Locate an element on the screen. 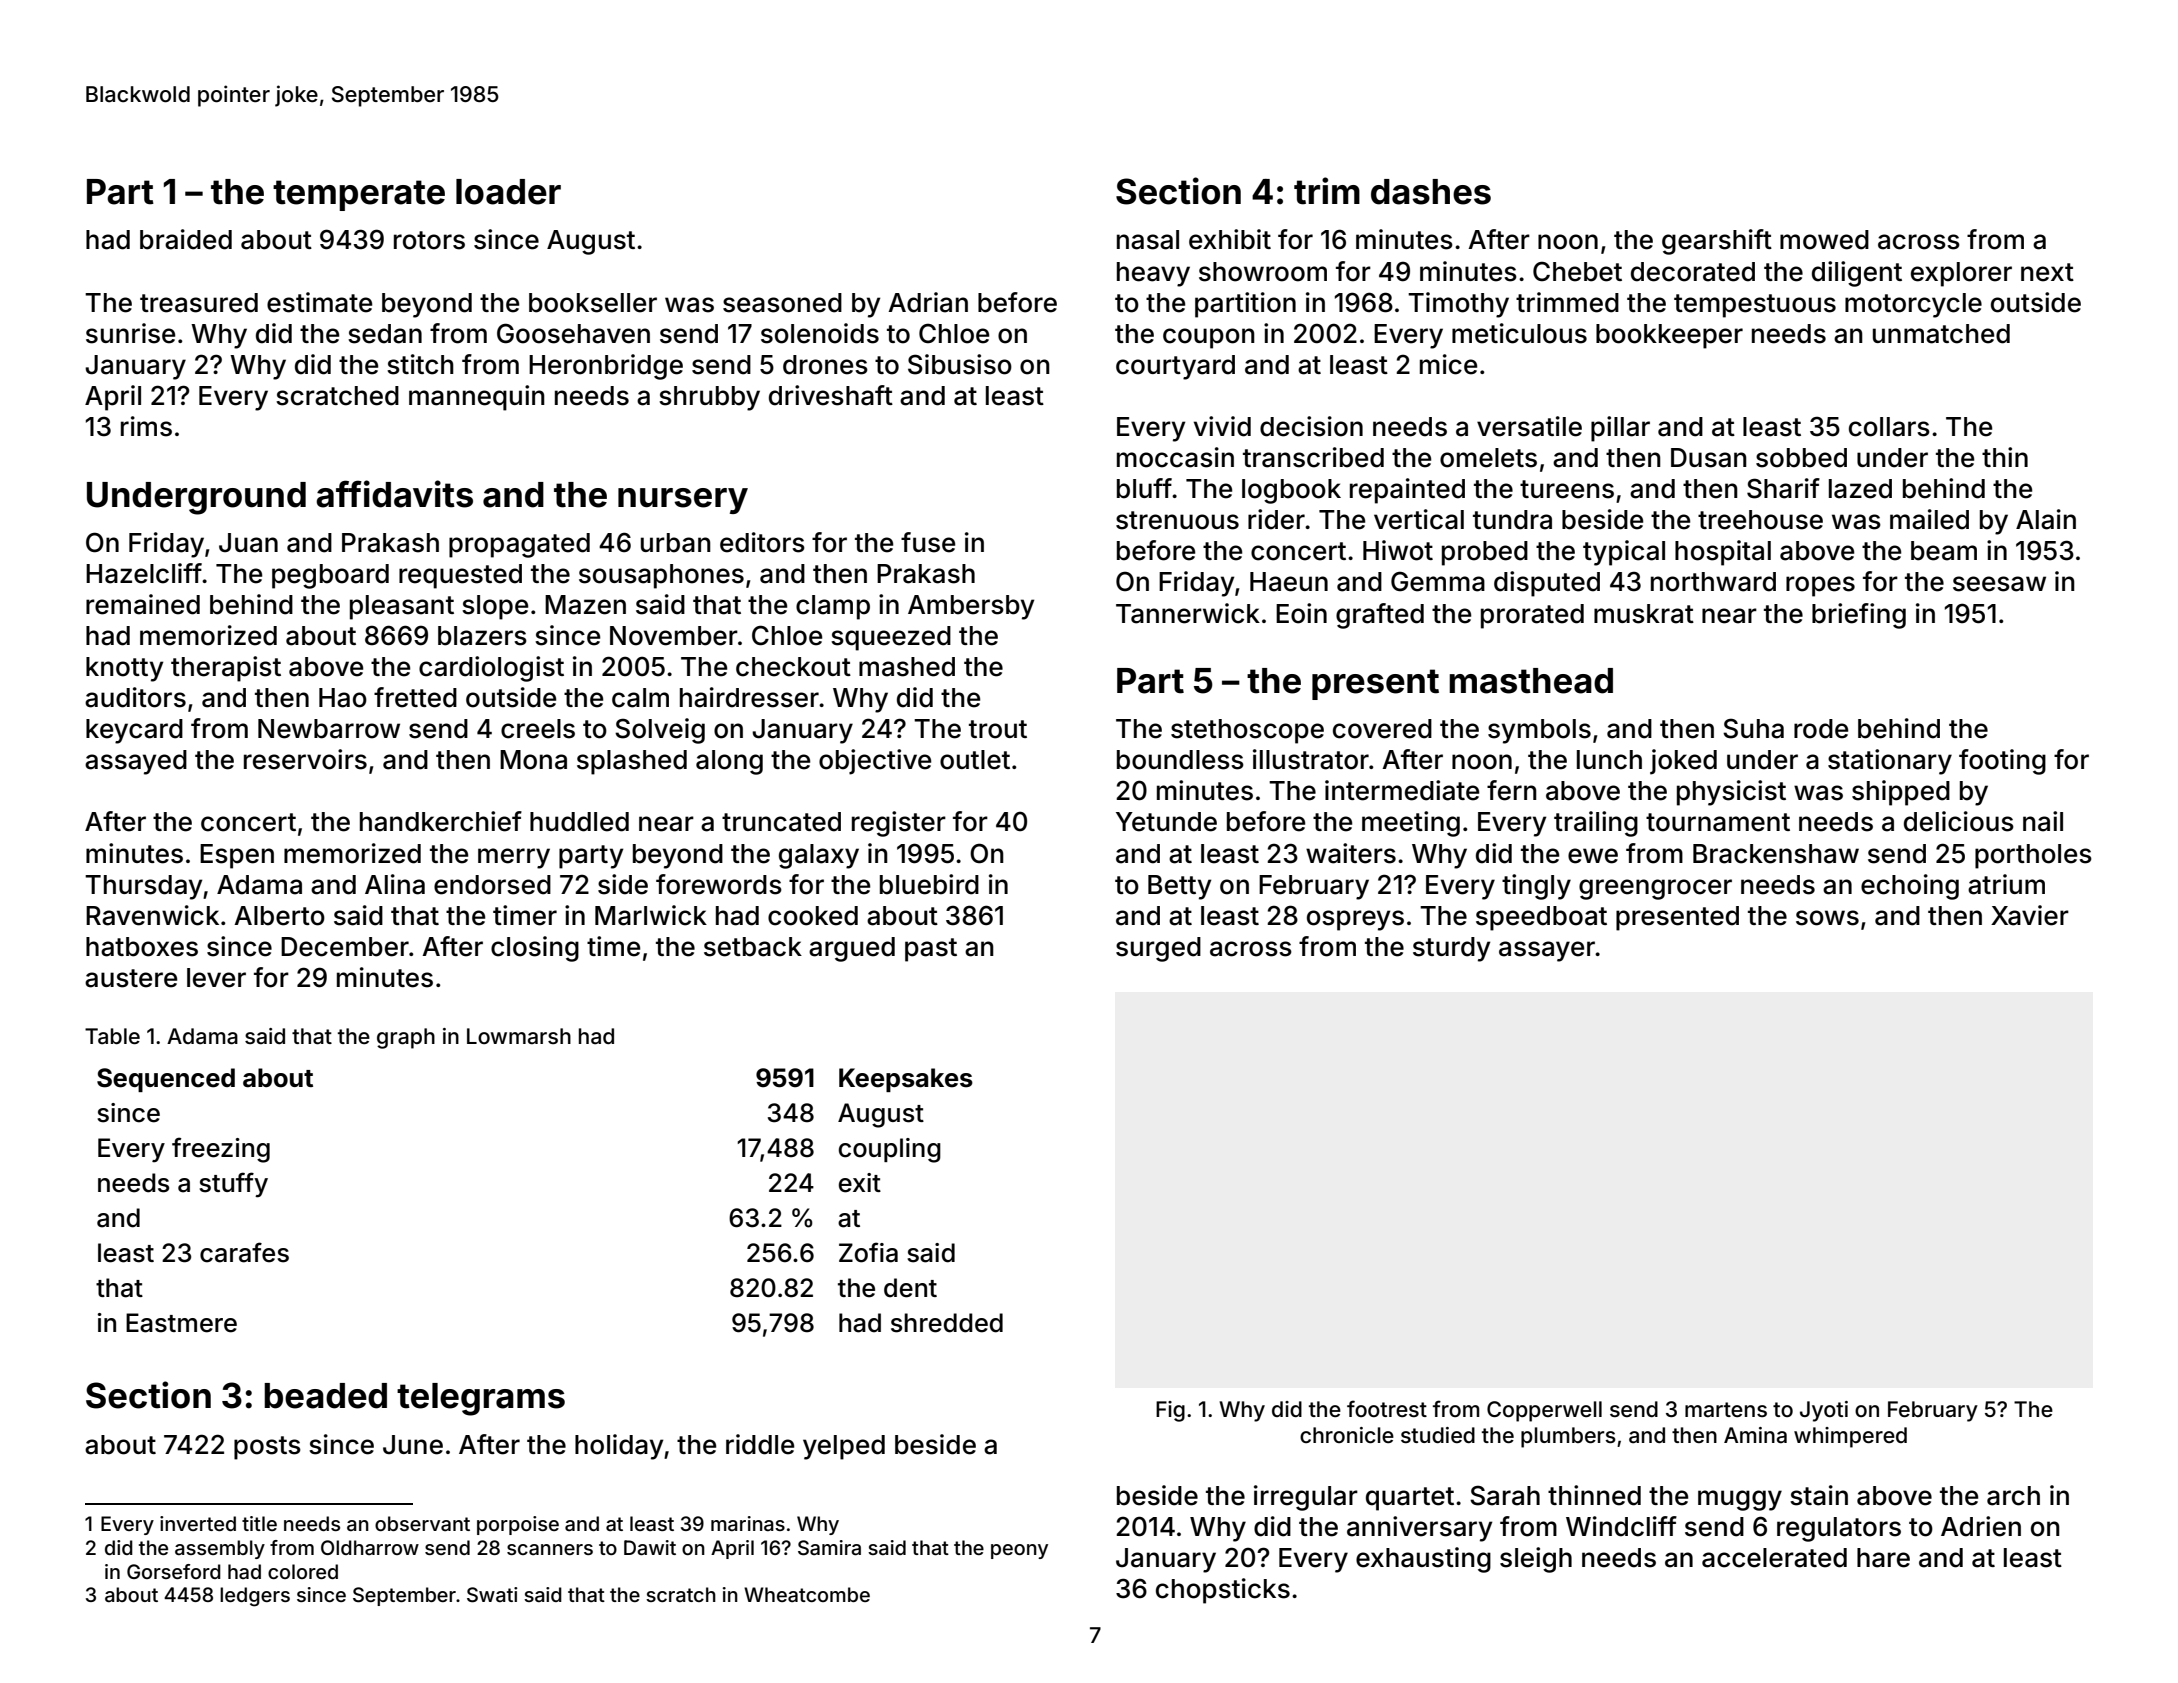  sedan is located at coordinates (385, 334).
